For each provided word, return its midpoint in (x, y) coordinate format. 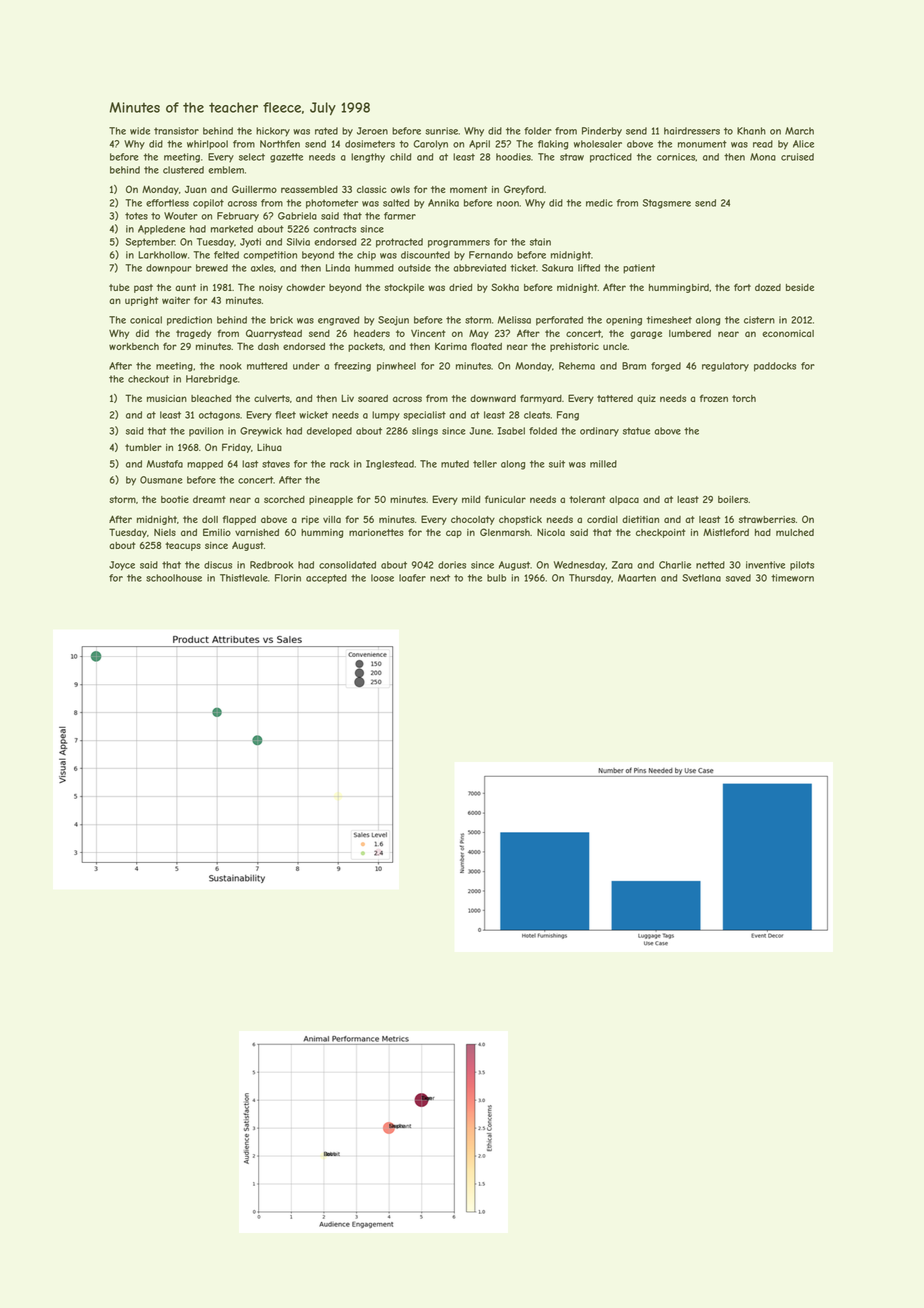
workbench (134, 346)
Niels (165, 532)
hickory (273, 132)
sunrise (441, 131)
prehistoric (574, 347)
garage (646, 335)
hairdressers (692, 131)
